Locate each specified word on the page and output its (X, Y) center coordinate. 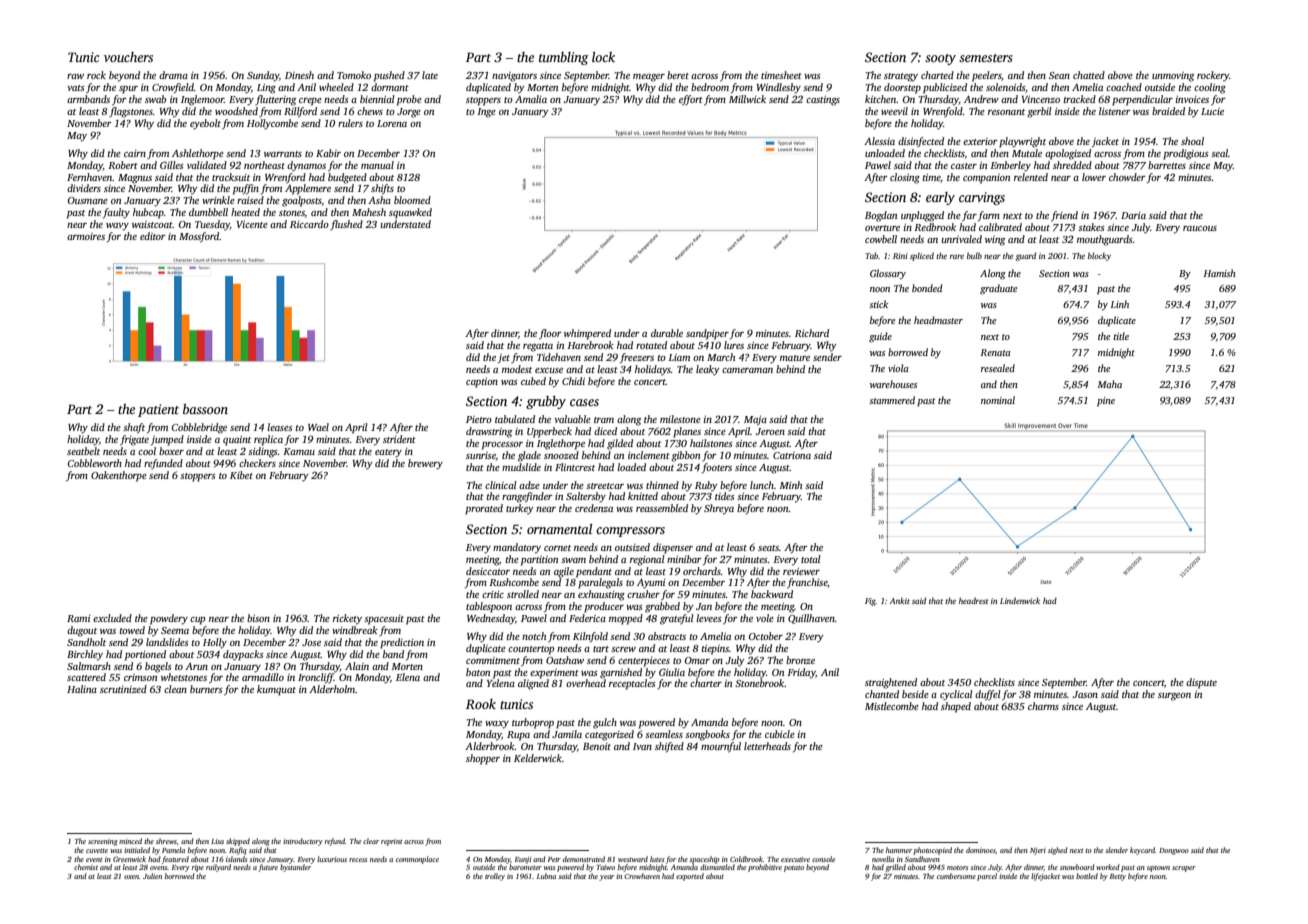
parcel (987, 877)
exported (690, 877)
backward (772, 594)
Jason (1085, 694)
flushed (346, 225)
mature (795, 358)
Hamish (1219, 273)
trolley (495, 877)
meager (649, 78)
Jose (311, 642)
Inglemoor (202, 100)
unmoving (1173, 77)
